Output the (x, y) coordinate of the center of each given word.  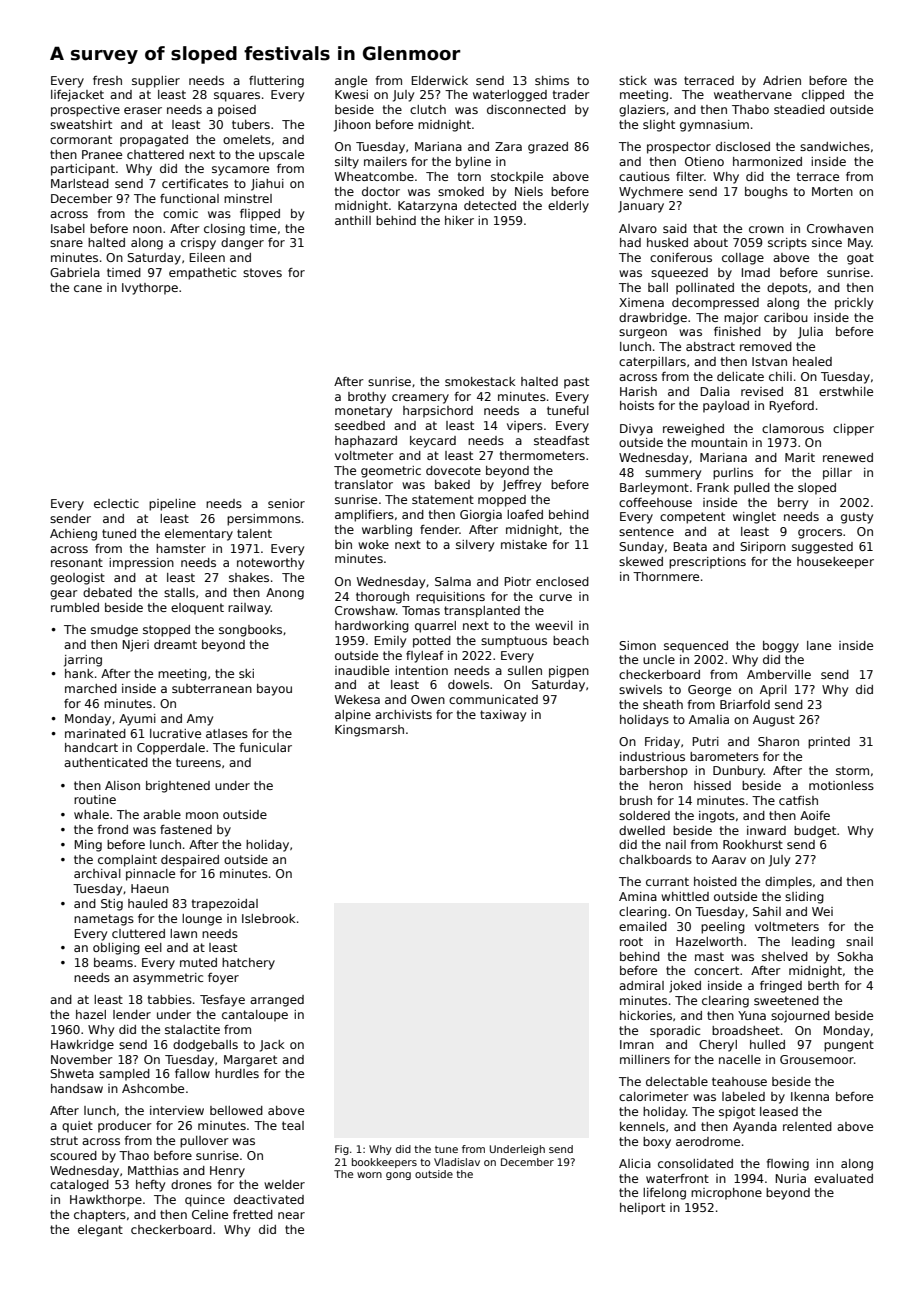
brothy (367, 398)
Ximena (641, 302)
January (641, 207)
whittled (685, 896)
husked (667, 242)
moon (202, 815)
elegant (100, 1231)
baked (452, 484)
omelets (247, 139)
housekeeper (835, 563)
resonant (77, 562)
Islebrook (268, 918)
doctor (381, 191)
